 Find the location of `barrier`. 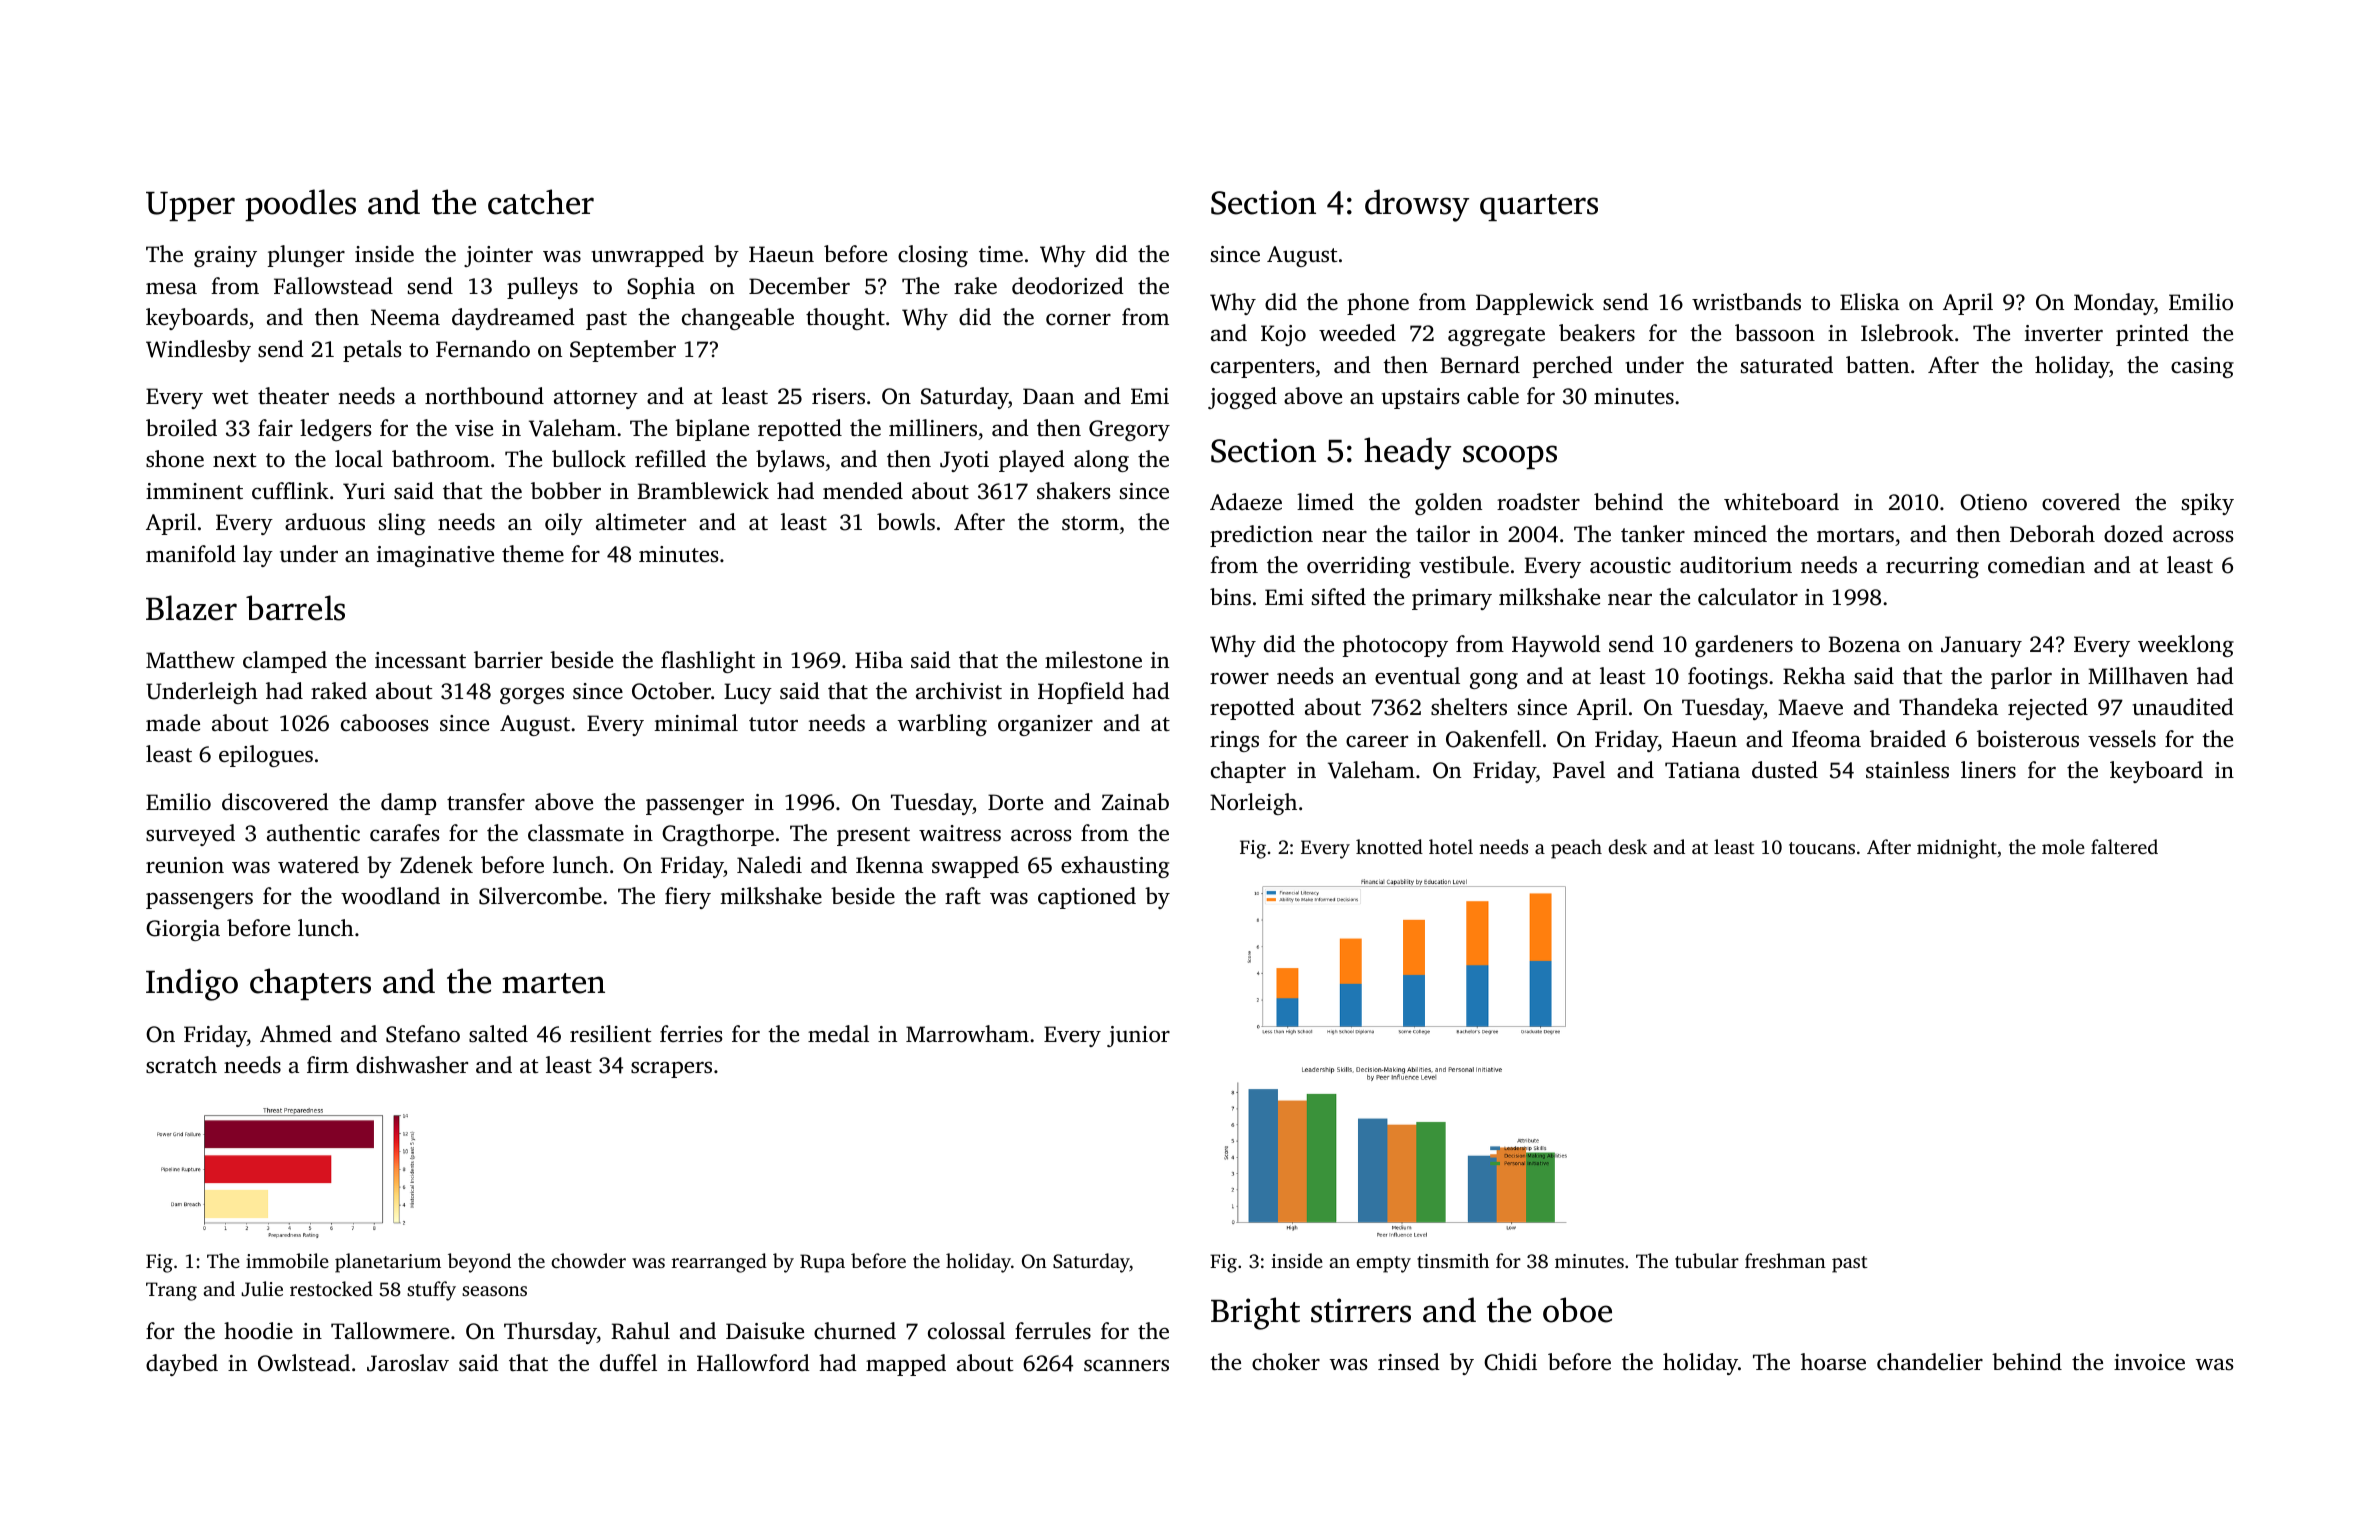

barrier is located at coordinates (508, 659).
